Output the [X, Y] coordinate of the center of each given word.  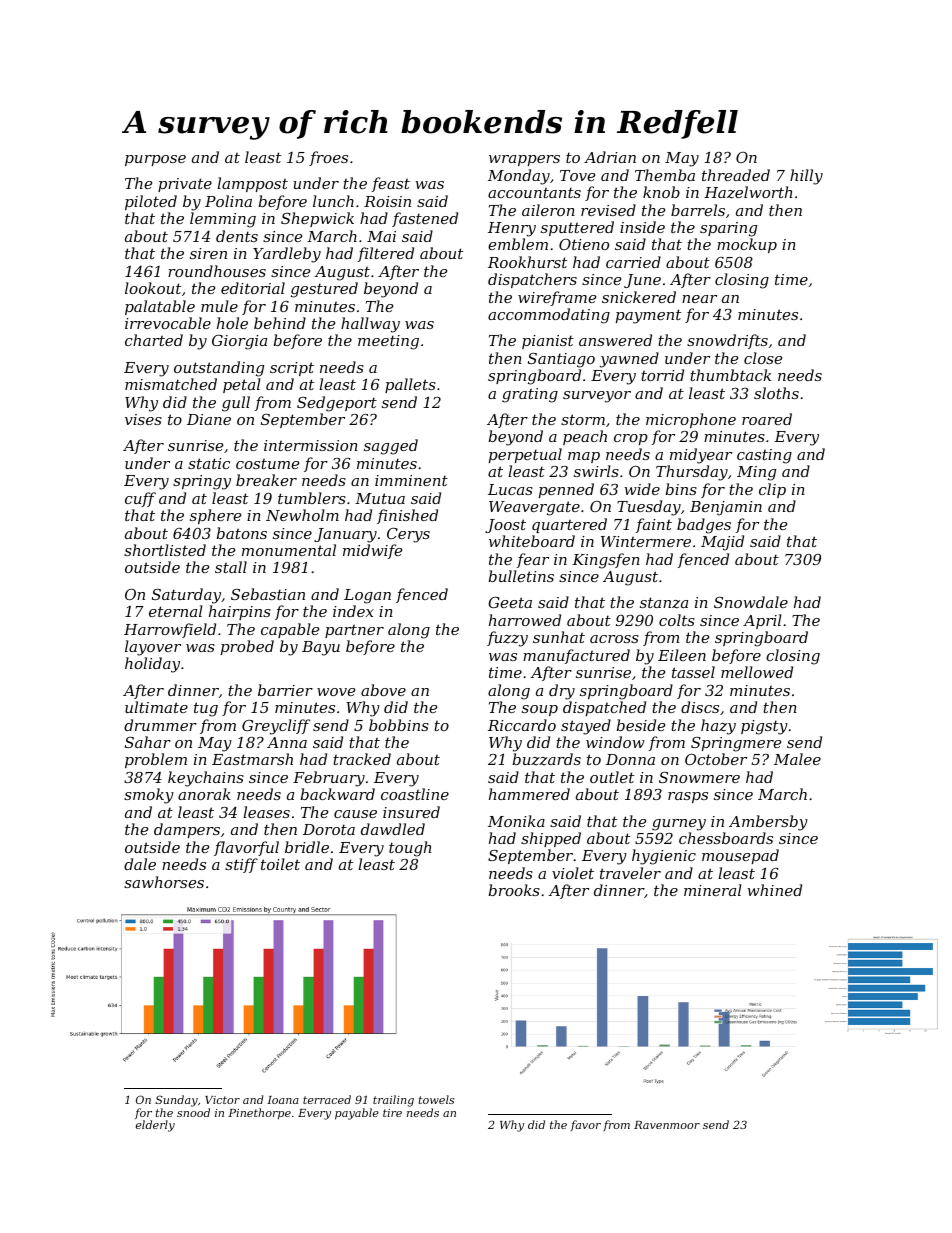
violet [573, 873]
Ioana [283, 1100]
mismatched [171, 384]
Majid [722, 543]
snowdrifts [727, 341]
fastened [425, 219]
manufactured [576, 656]
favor [586, 1125]
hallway [370, 325]
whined [774, 890]
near [699, 299]
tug [206, 709]
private [185, 185]
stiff [241, 865]
